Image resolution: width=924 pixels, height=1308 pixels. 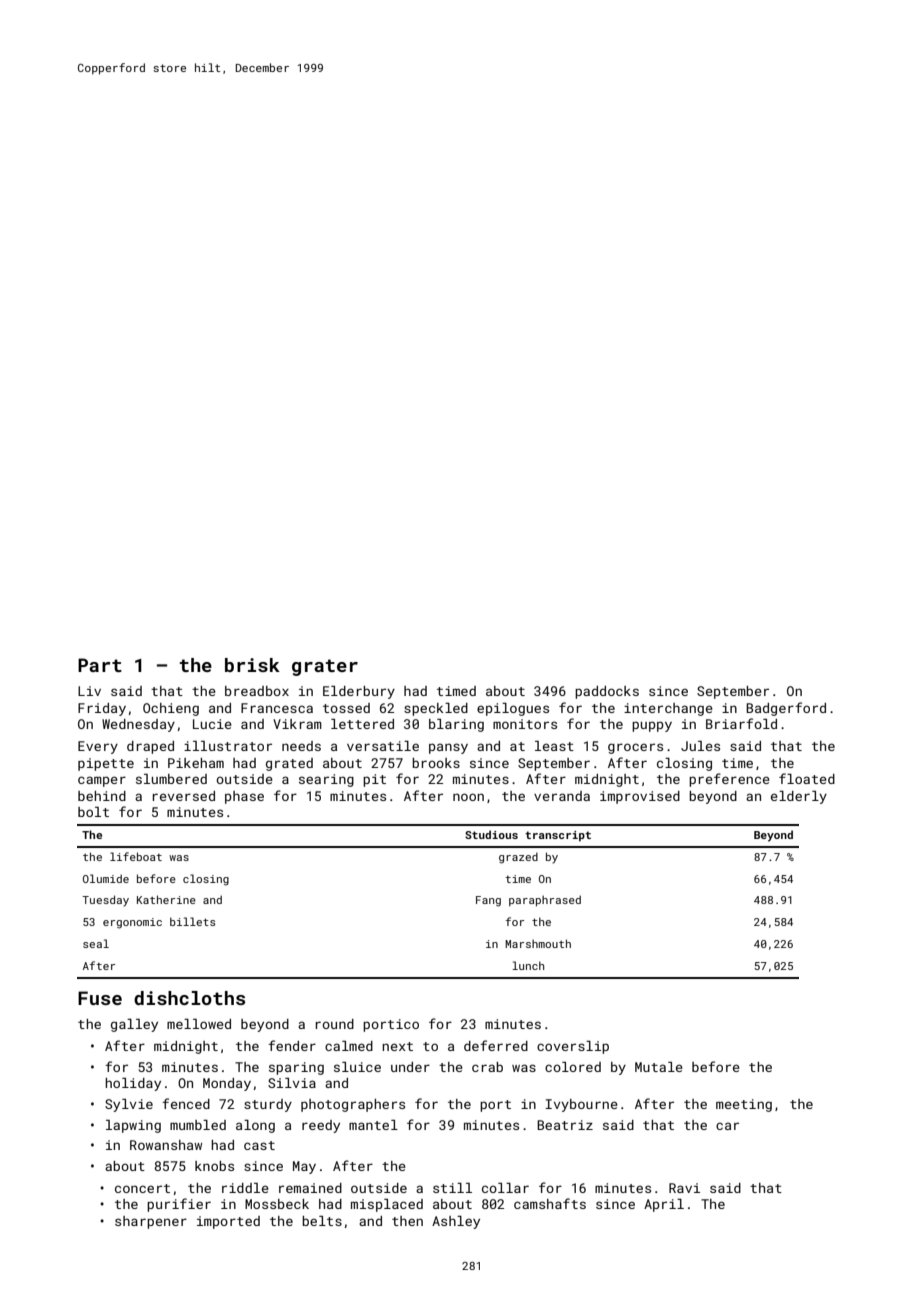 What do you see at coordinates (573, 1047) in the document?
I see `coverslip` at bounding box center [573, 1047].
